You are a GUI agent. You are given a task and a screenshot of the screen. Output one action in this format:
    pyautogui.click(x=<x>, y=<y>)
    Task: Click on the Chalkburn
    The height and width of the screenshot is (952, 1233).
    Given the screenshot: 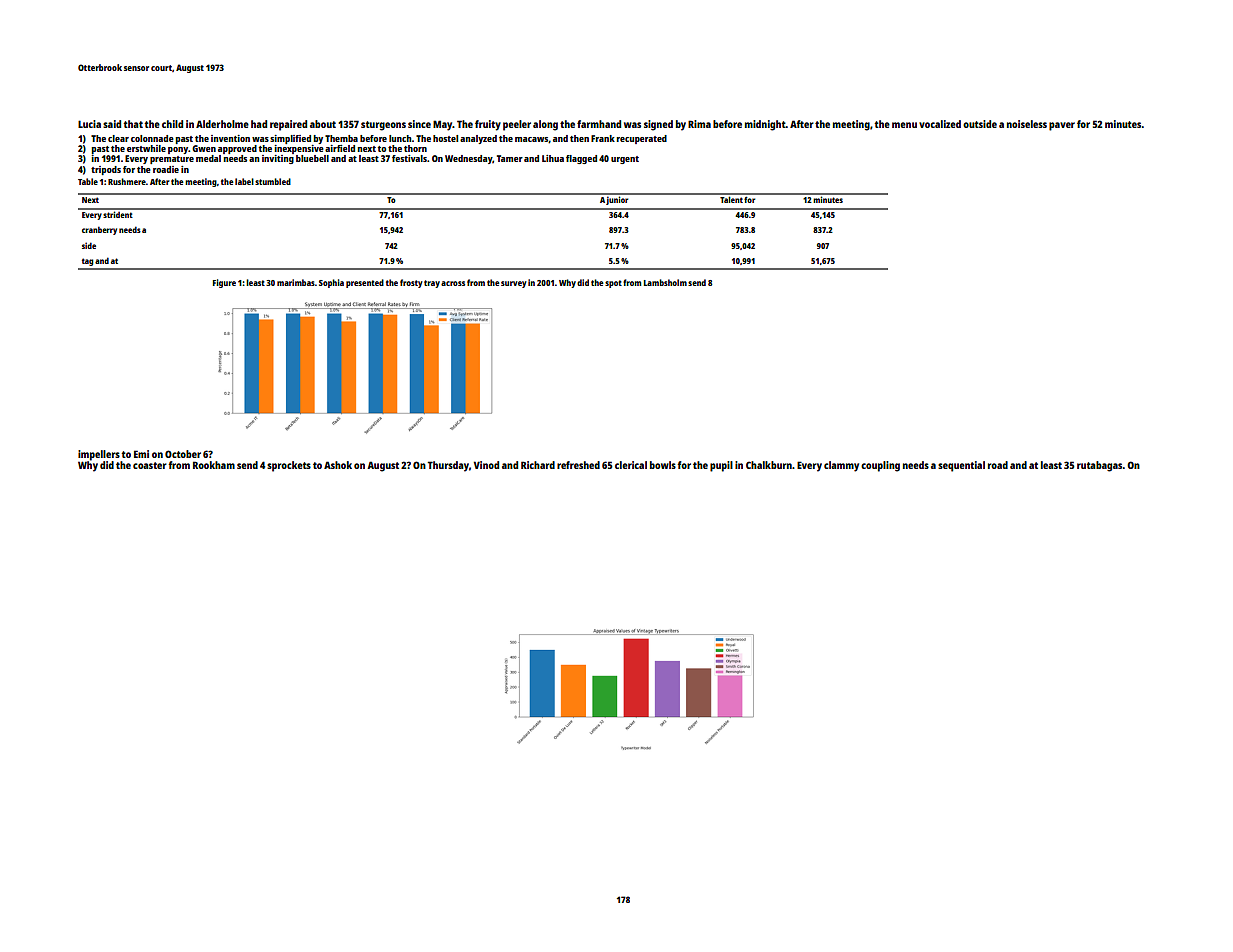 What is the action you would take?
    pyautogui.click(x=769, y=465)
